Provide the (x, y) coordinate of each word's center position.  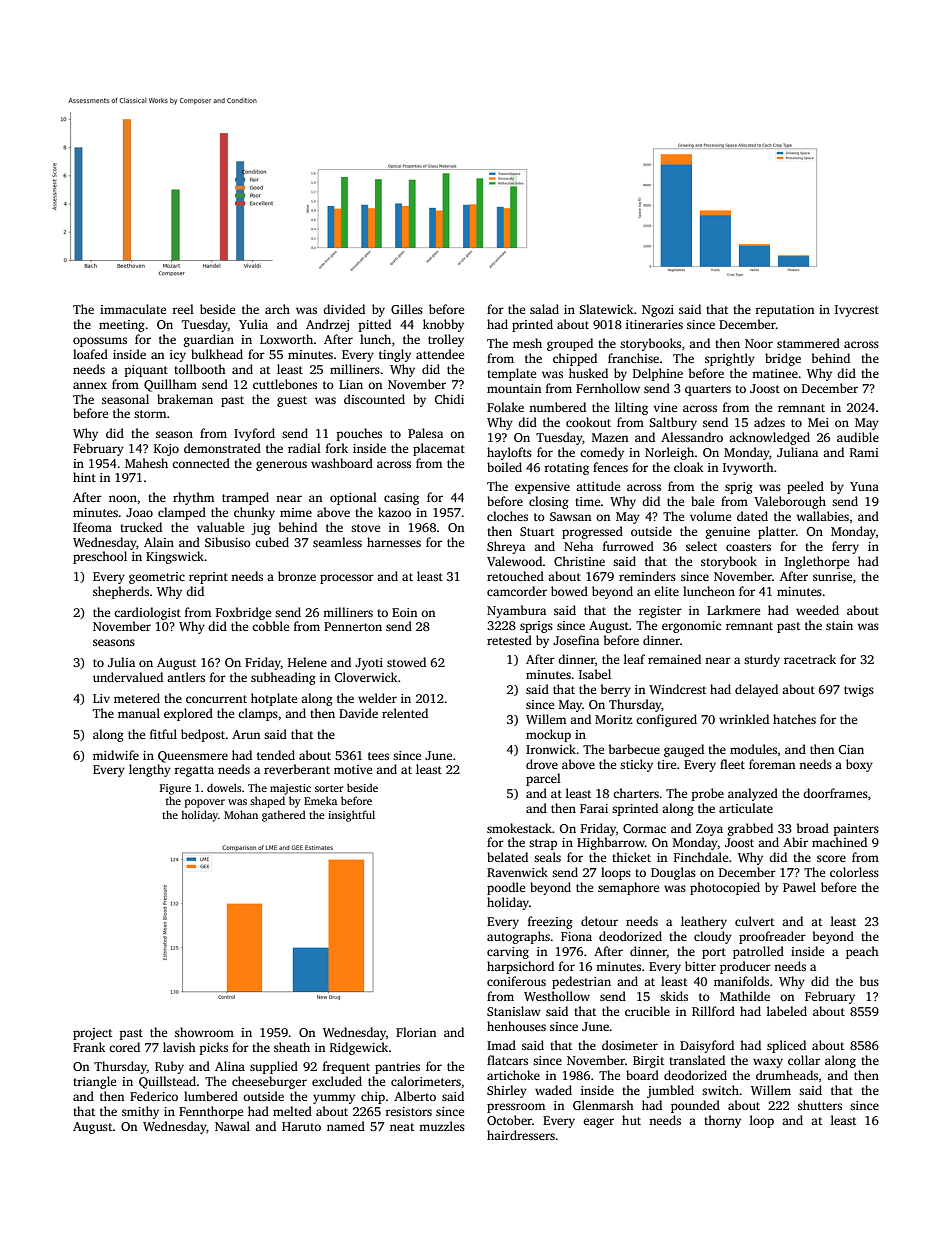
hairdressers (521, 1135)
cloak (689, 467)
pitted (374, 325)
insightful (351, 816)
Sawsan (570, 516)
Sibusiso (228, 542)
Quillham (170, 385)
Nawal (232, 1126)
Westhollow (557, 996)
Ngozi (658, 311)
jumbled (670, 1091)
